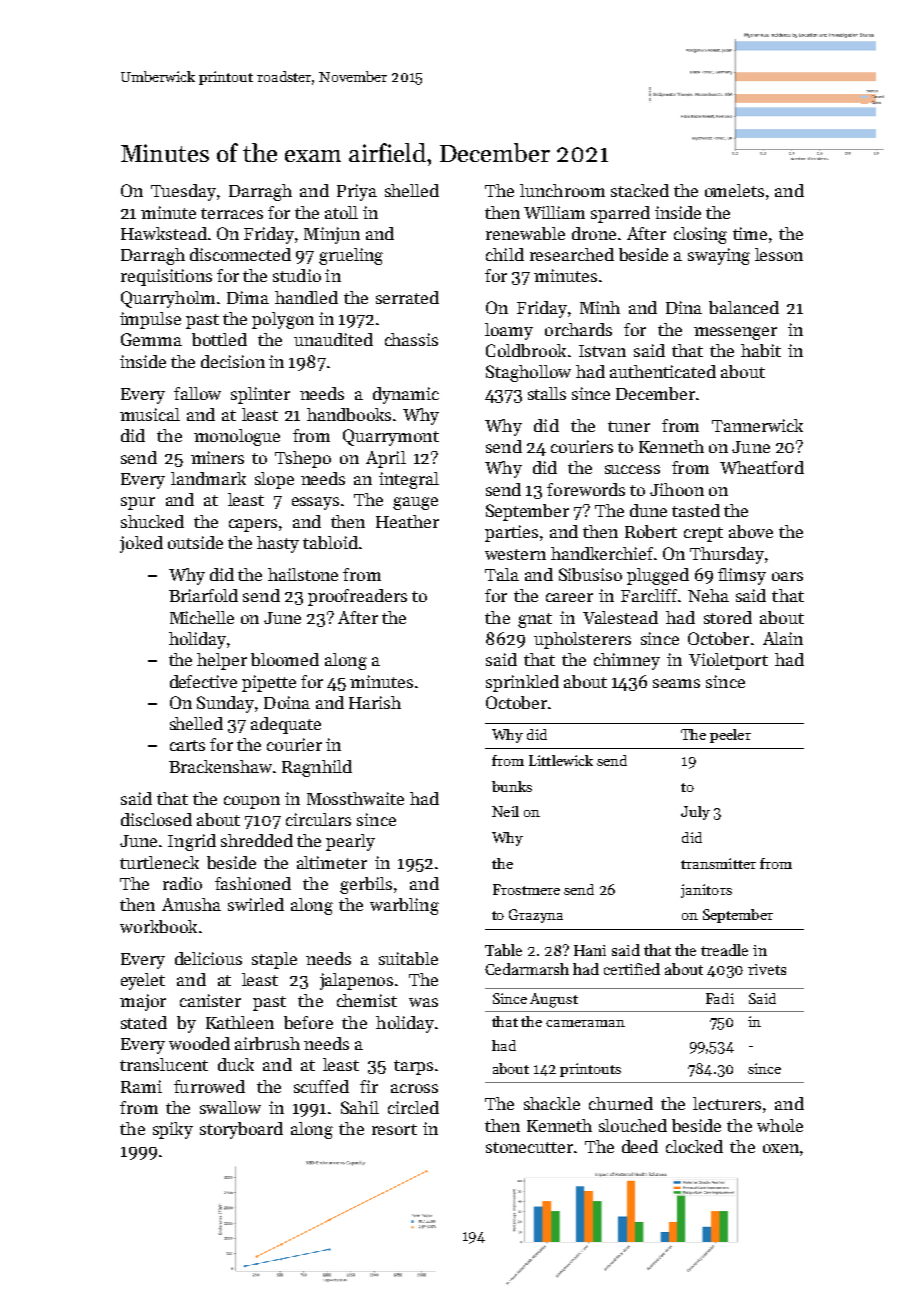  I want to click on Priya, so click(357, 192).
